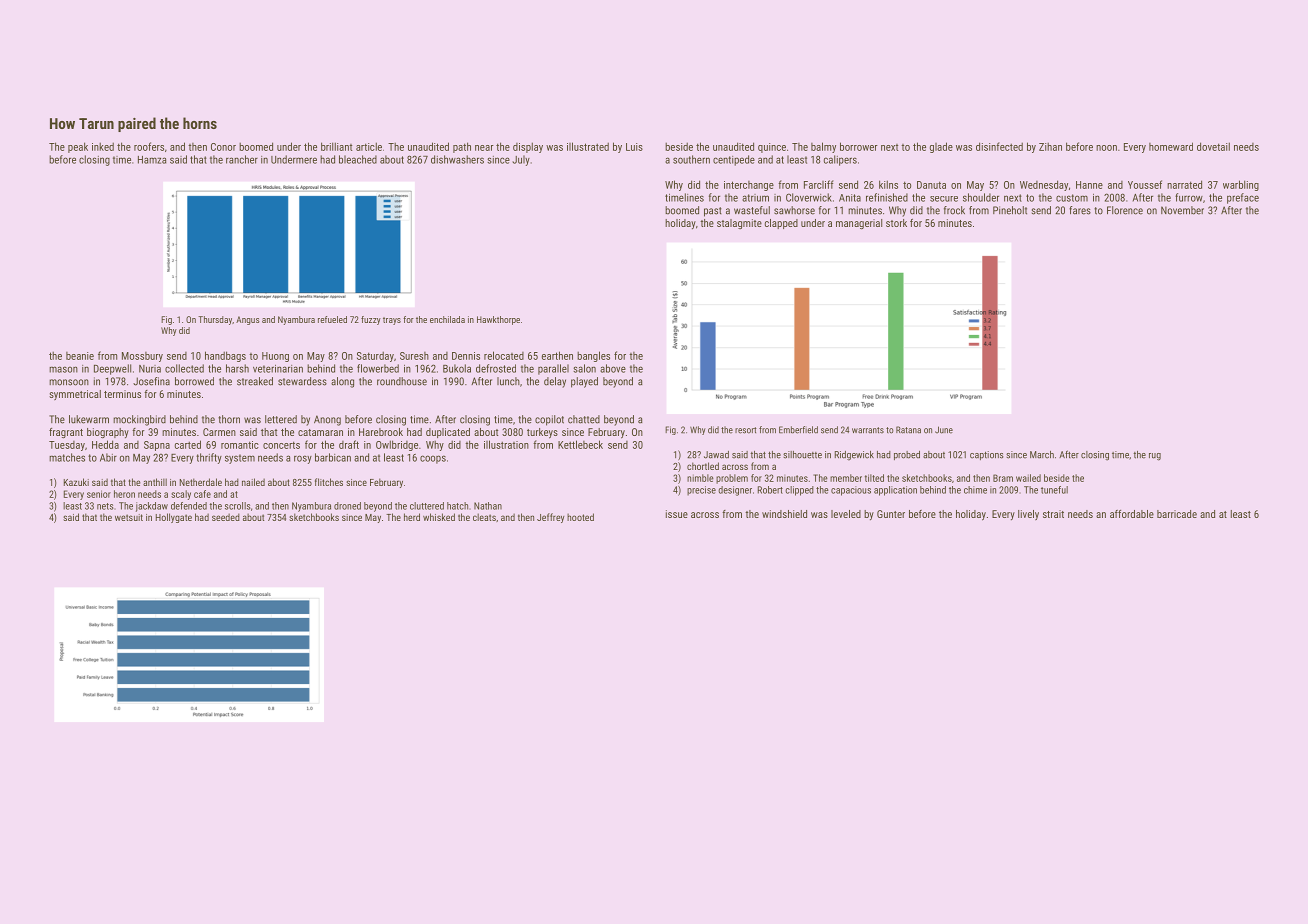 The height and width of the screenshot is (924, 1308). Describe the element at coordinates (202, 494) in the screenshot. I see `cafe` at that location.
